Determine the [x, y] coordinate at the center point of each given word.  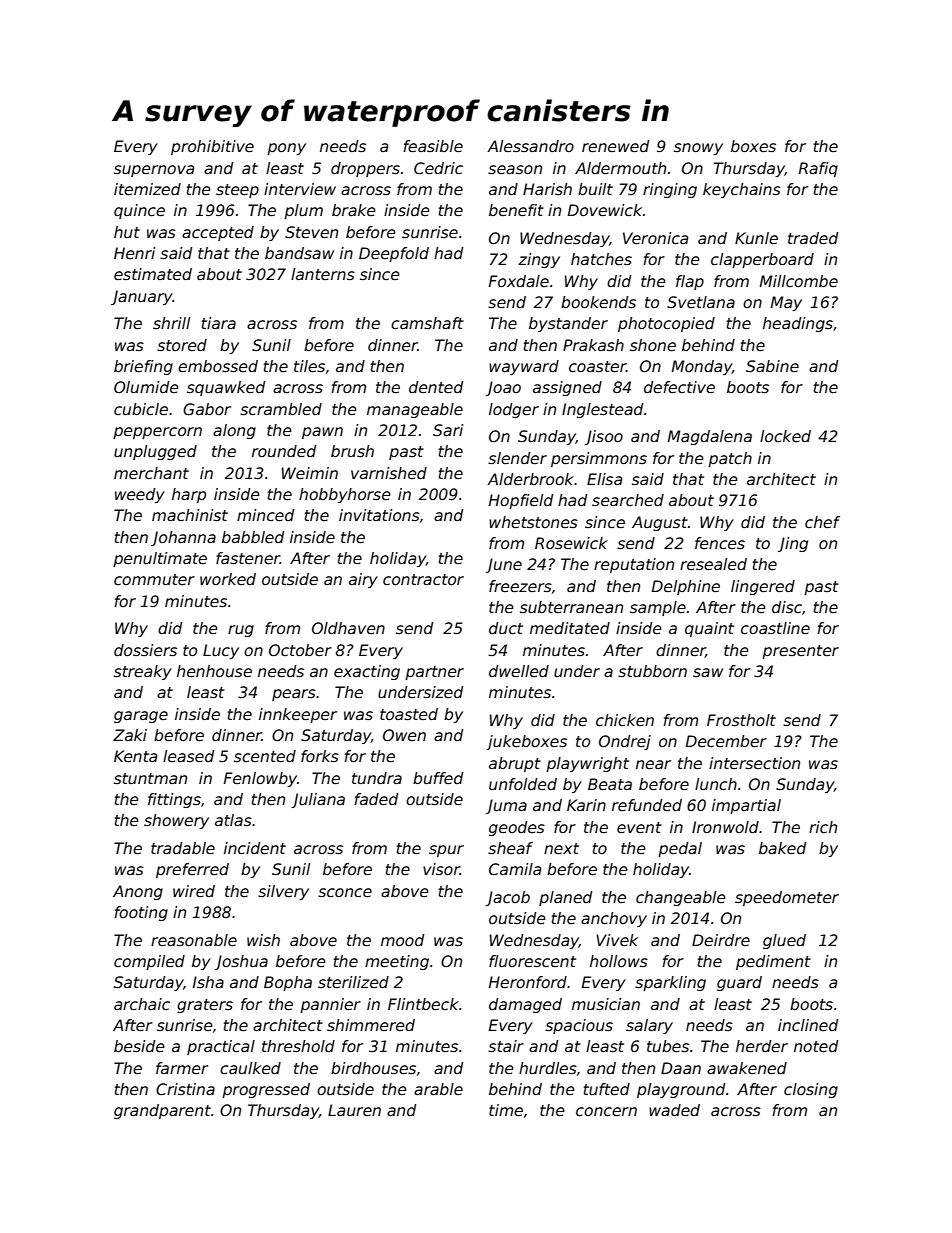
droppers [365, 169]
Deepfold [394, 254]
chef [822, 522]
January [142, 297]
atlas [233, 820]
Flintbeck [423, 1004]
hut [127, 232]
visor [441, 869]
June [504, 565]
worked [228, 579]
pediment [773, 962]
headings [798, 324]
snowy [698, 149]
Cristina [185, 1089]
